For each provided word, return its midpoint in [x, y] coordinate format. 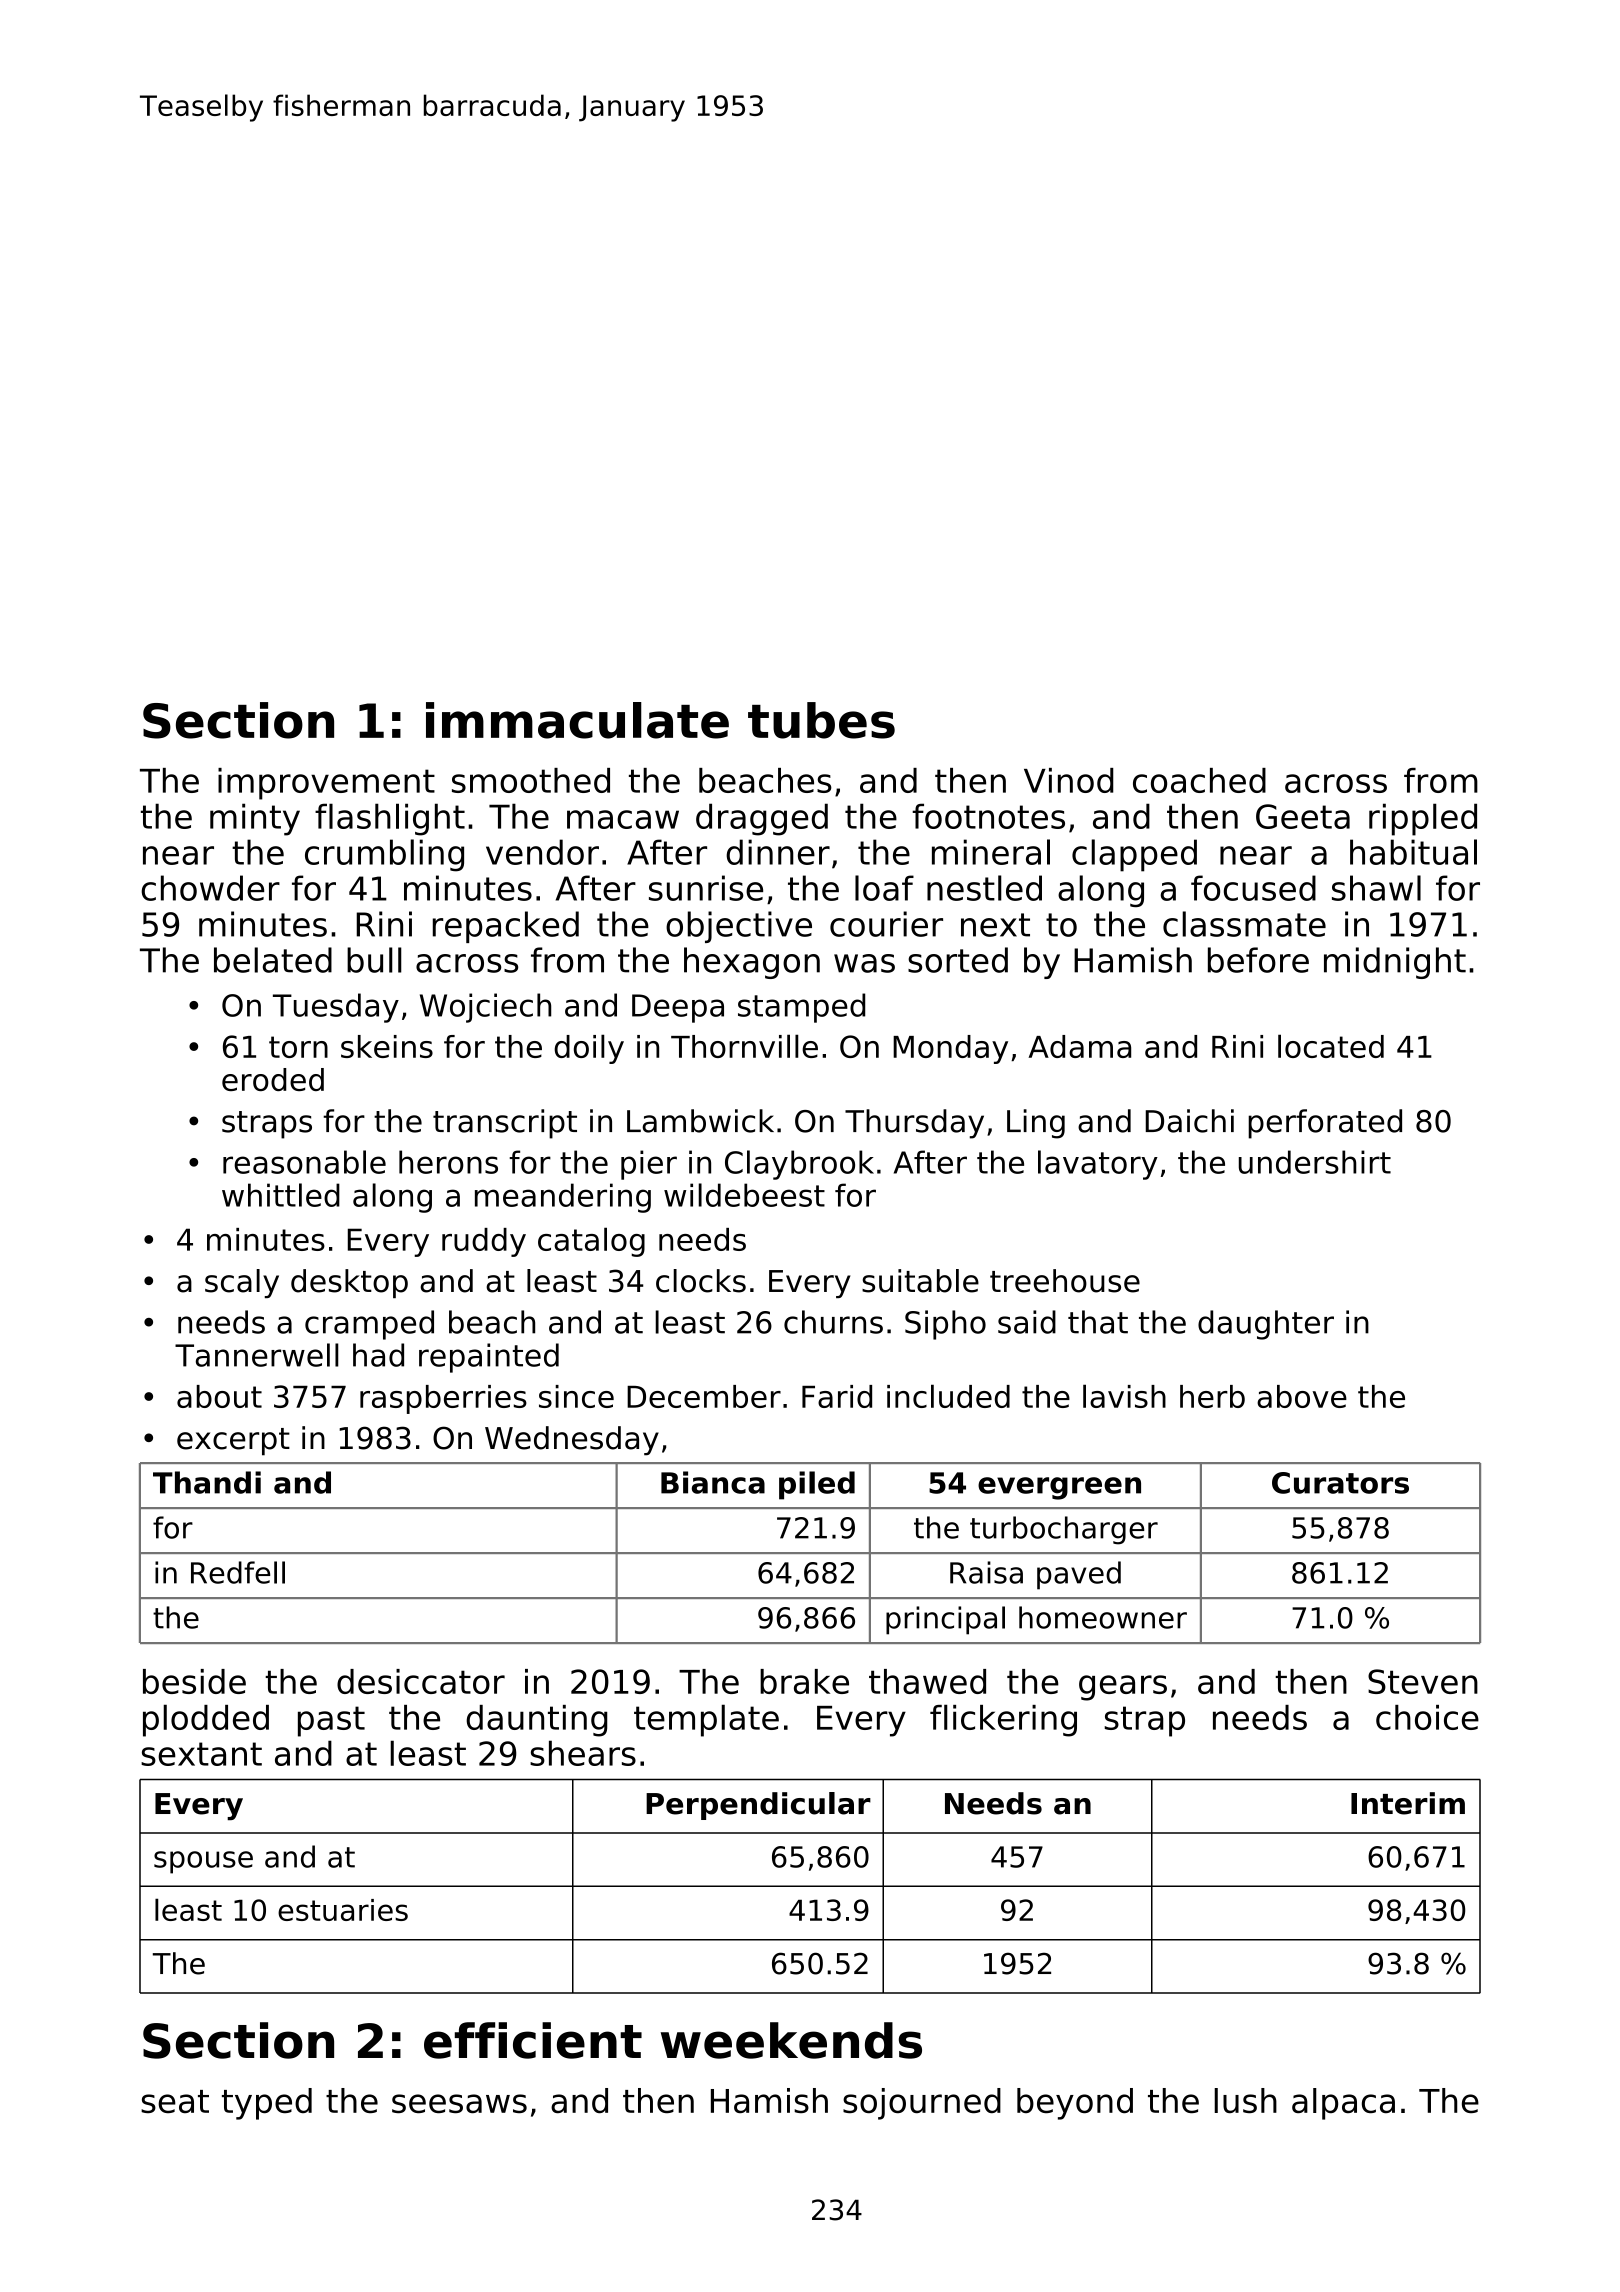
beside [194, 1681]
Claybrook [799, 1165]
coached [1199, 780]
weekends [791, 2040]
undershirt [1315, 1162]
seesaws [459, 2103]
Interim [1408, 1803]
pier [649, 1165]
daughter [1266, 1325]
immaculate [577, 720]
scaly [242, 1283]
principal [945, 1620]
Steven [1423, 1681]
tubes [821, 720]
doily [589, 1049]
